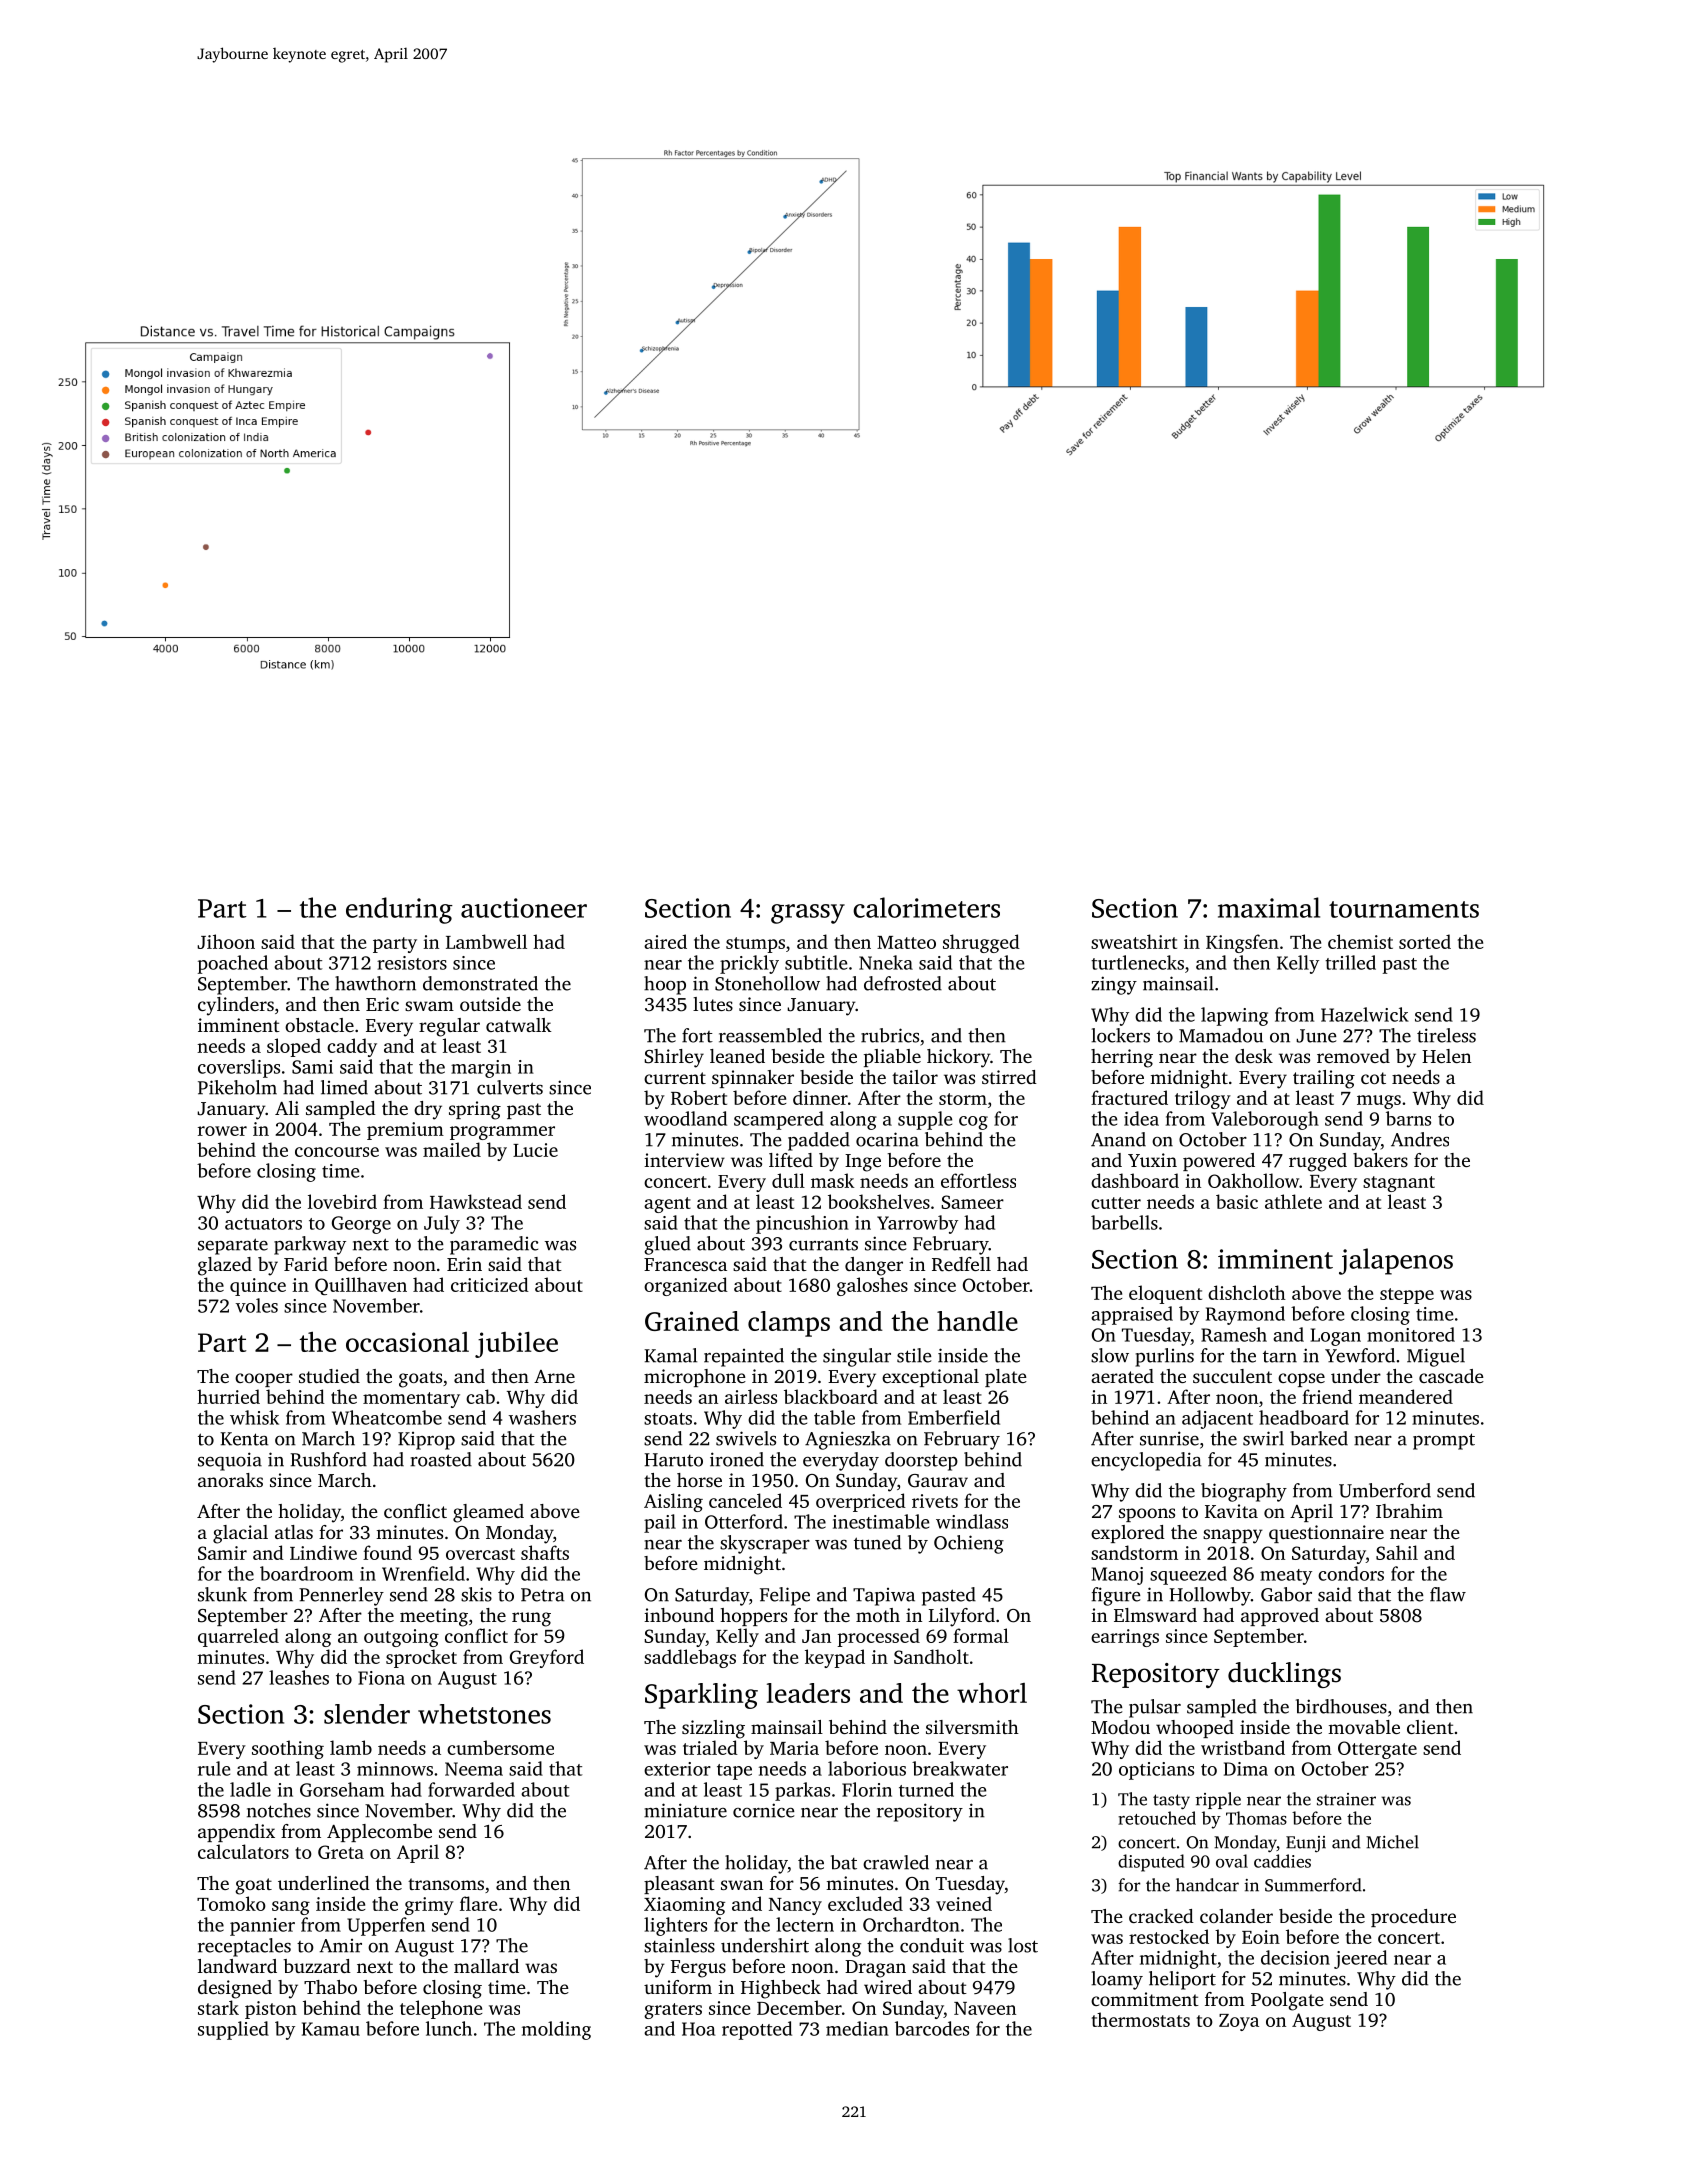  What do you see at coordinates (486, 1966) in the screenshot?
I see `mallard` at bounding box center [486, 1966].
